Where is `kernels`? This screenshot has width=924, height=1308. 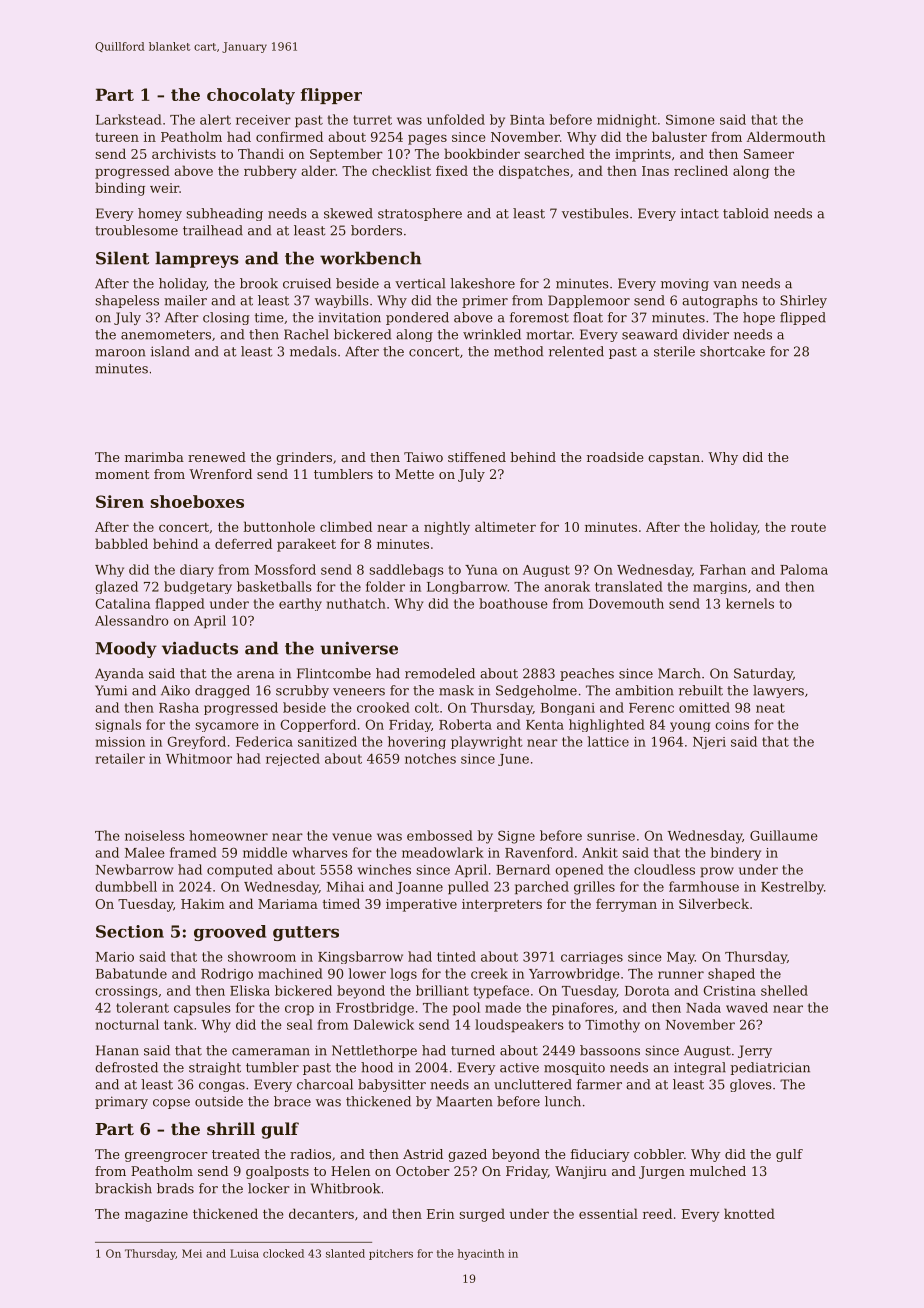 kernels is located at coordinates (750, 603).
